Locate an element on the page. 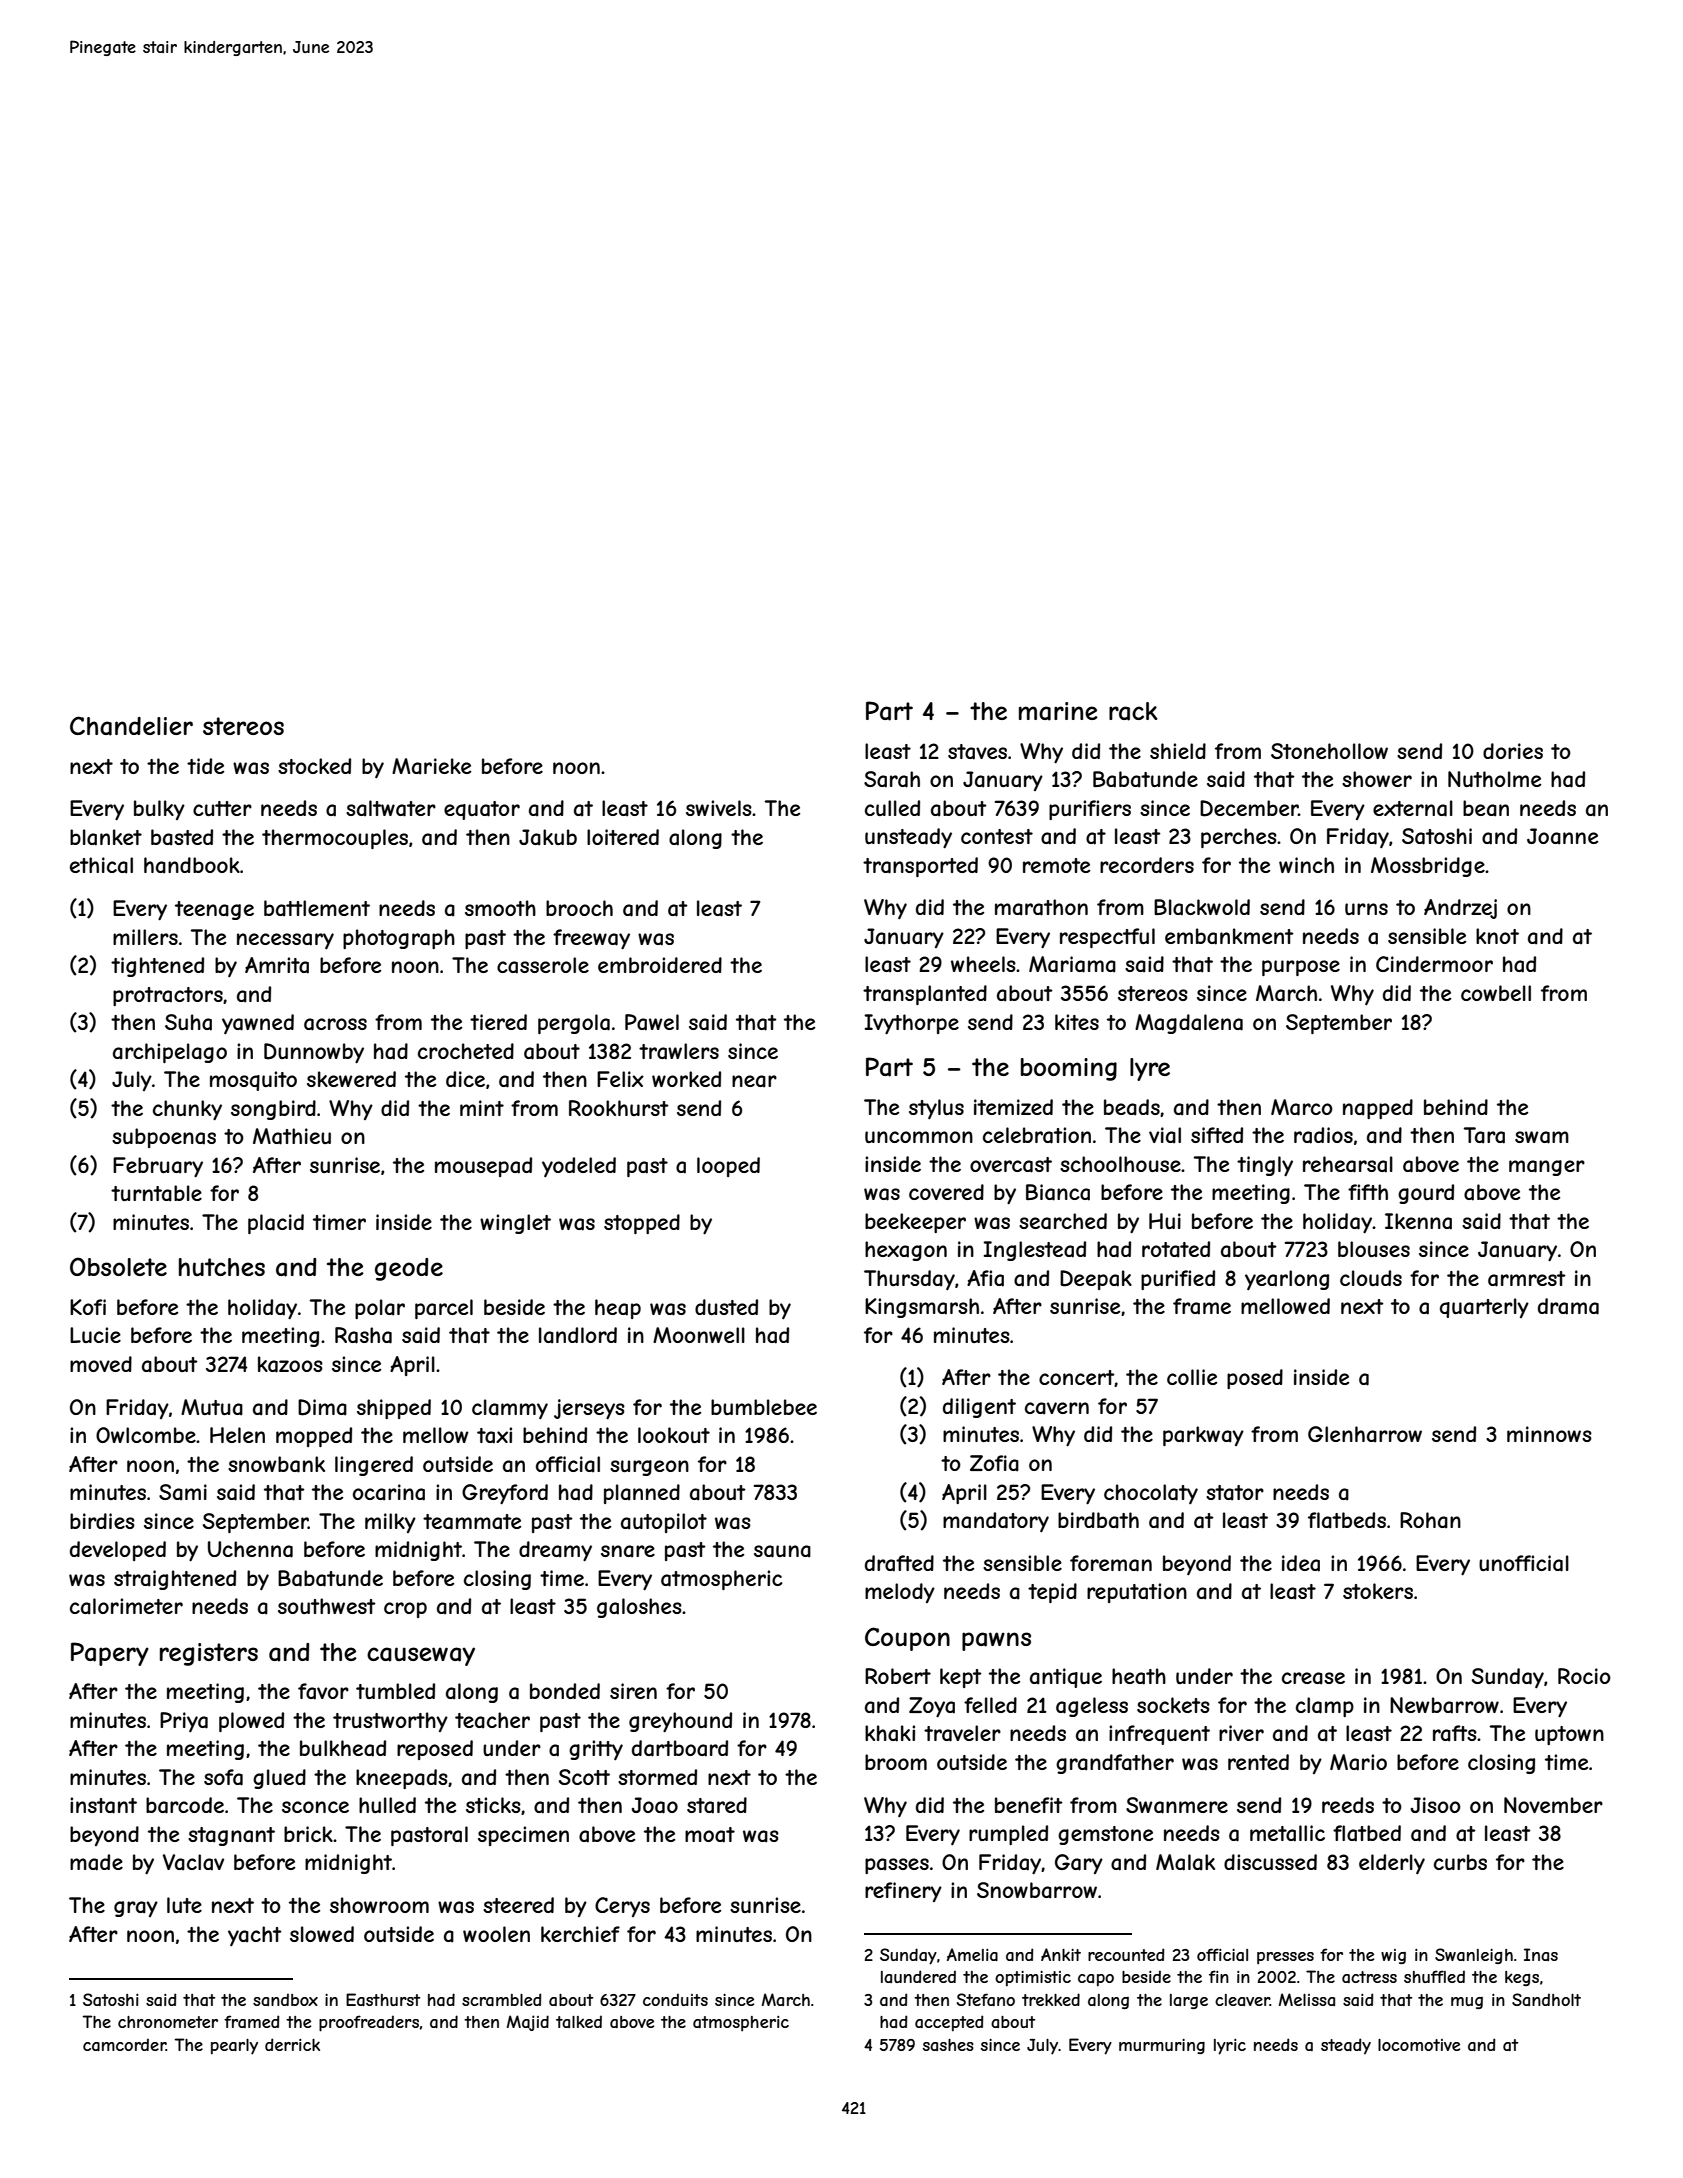  Moonwell is located at coordinates (699, 1335).
